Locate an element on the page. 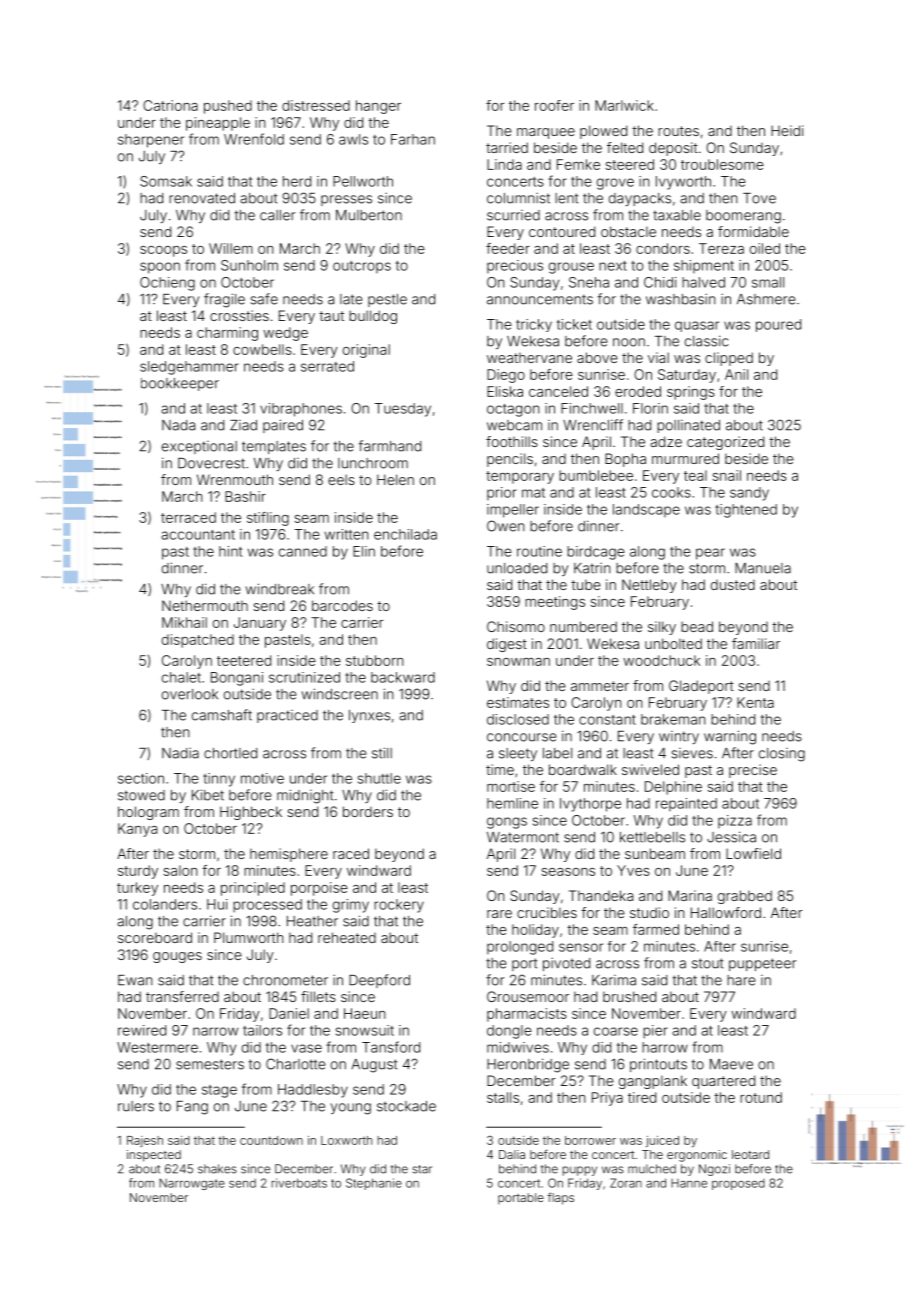 The image size is (924, 1314). flaps is located at coordinates (560, 1198).
